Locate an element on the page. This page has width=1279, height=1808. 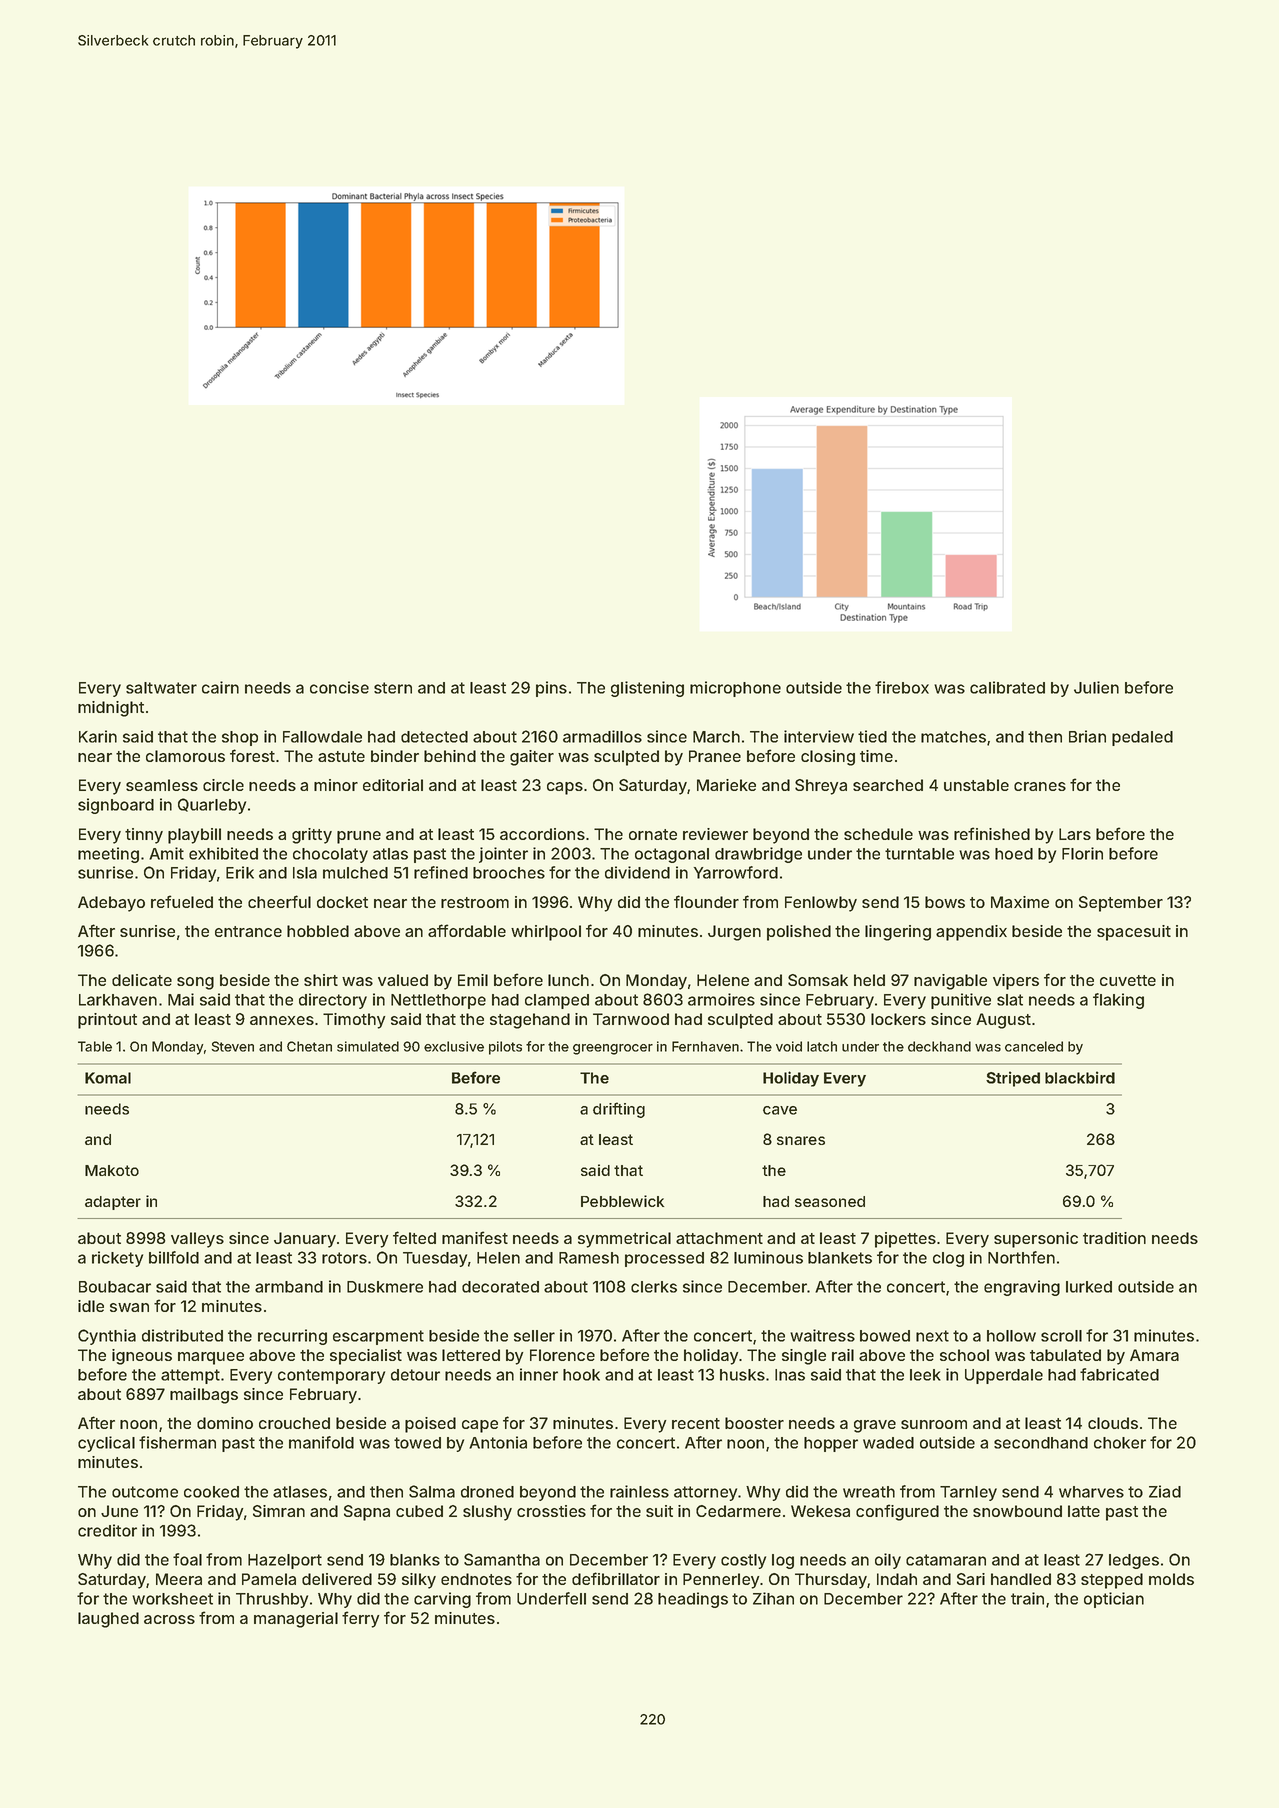
Adebayo is located at coordinates (111, 904).
